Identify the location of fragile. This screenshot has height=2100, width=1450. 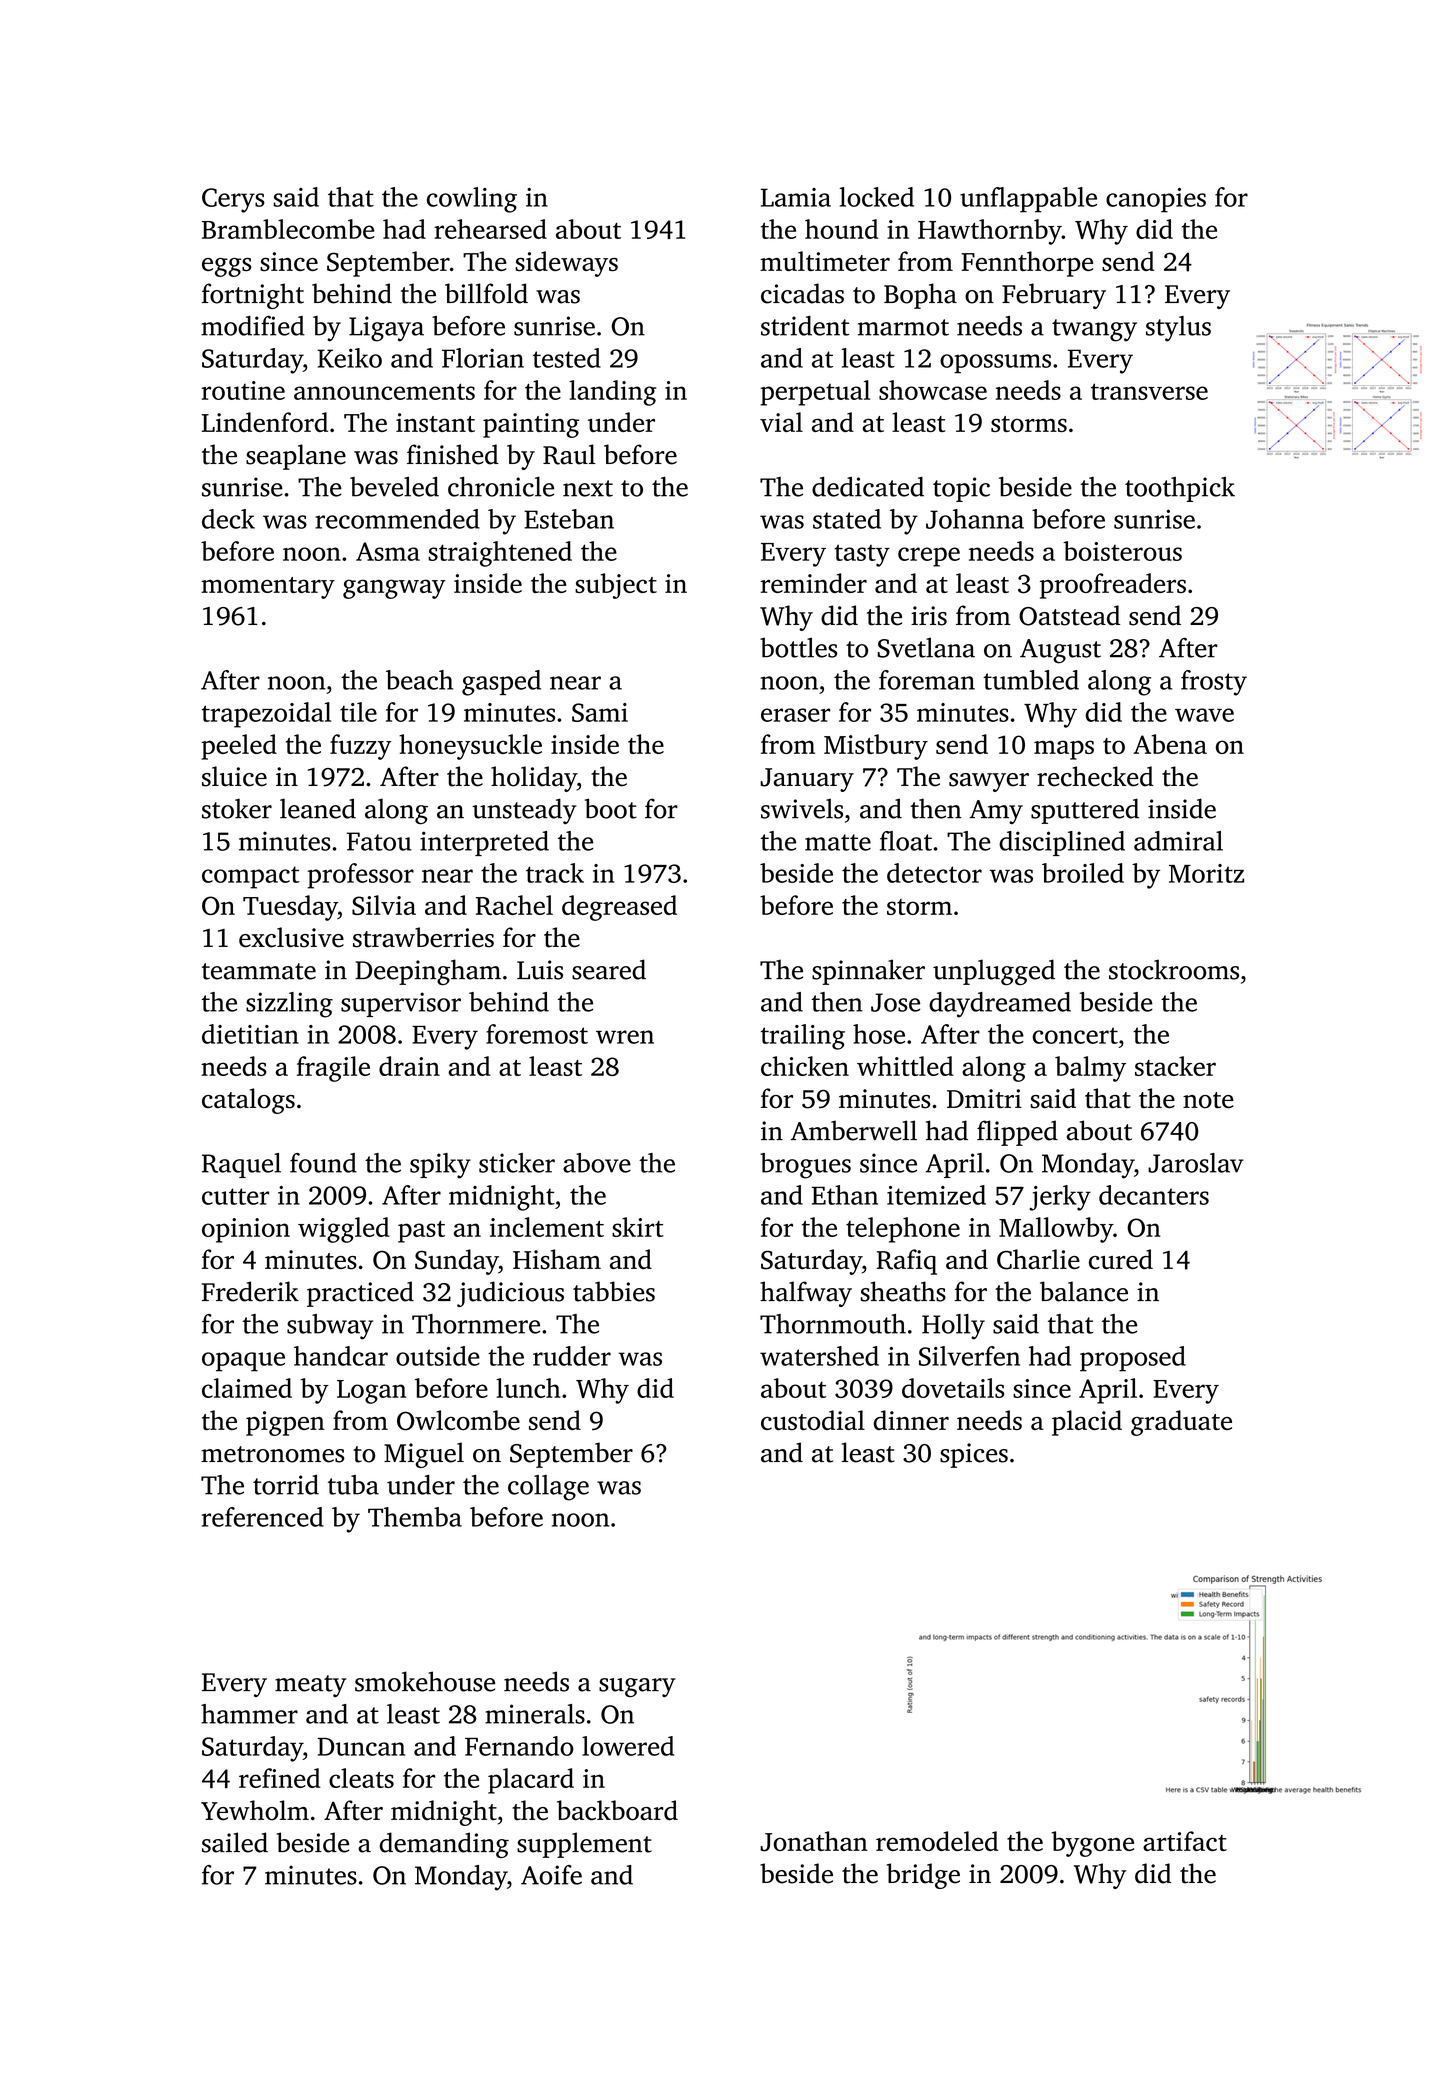
(333, 1069).
